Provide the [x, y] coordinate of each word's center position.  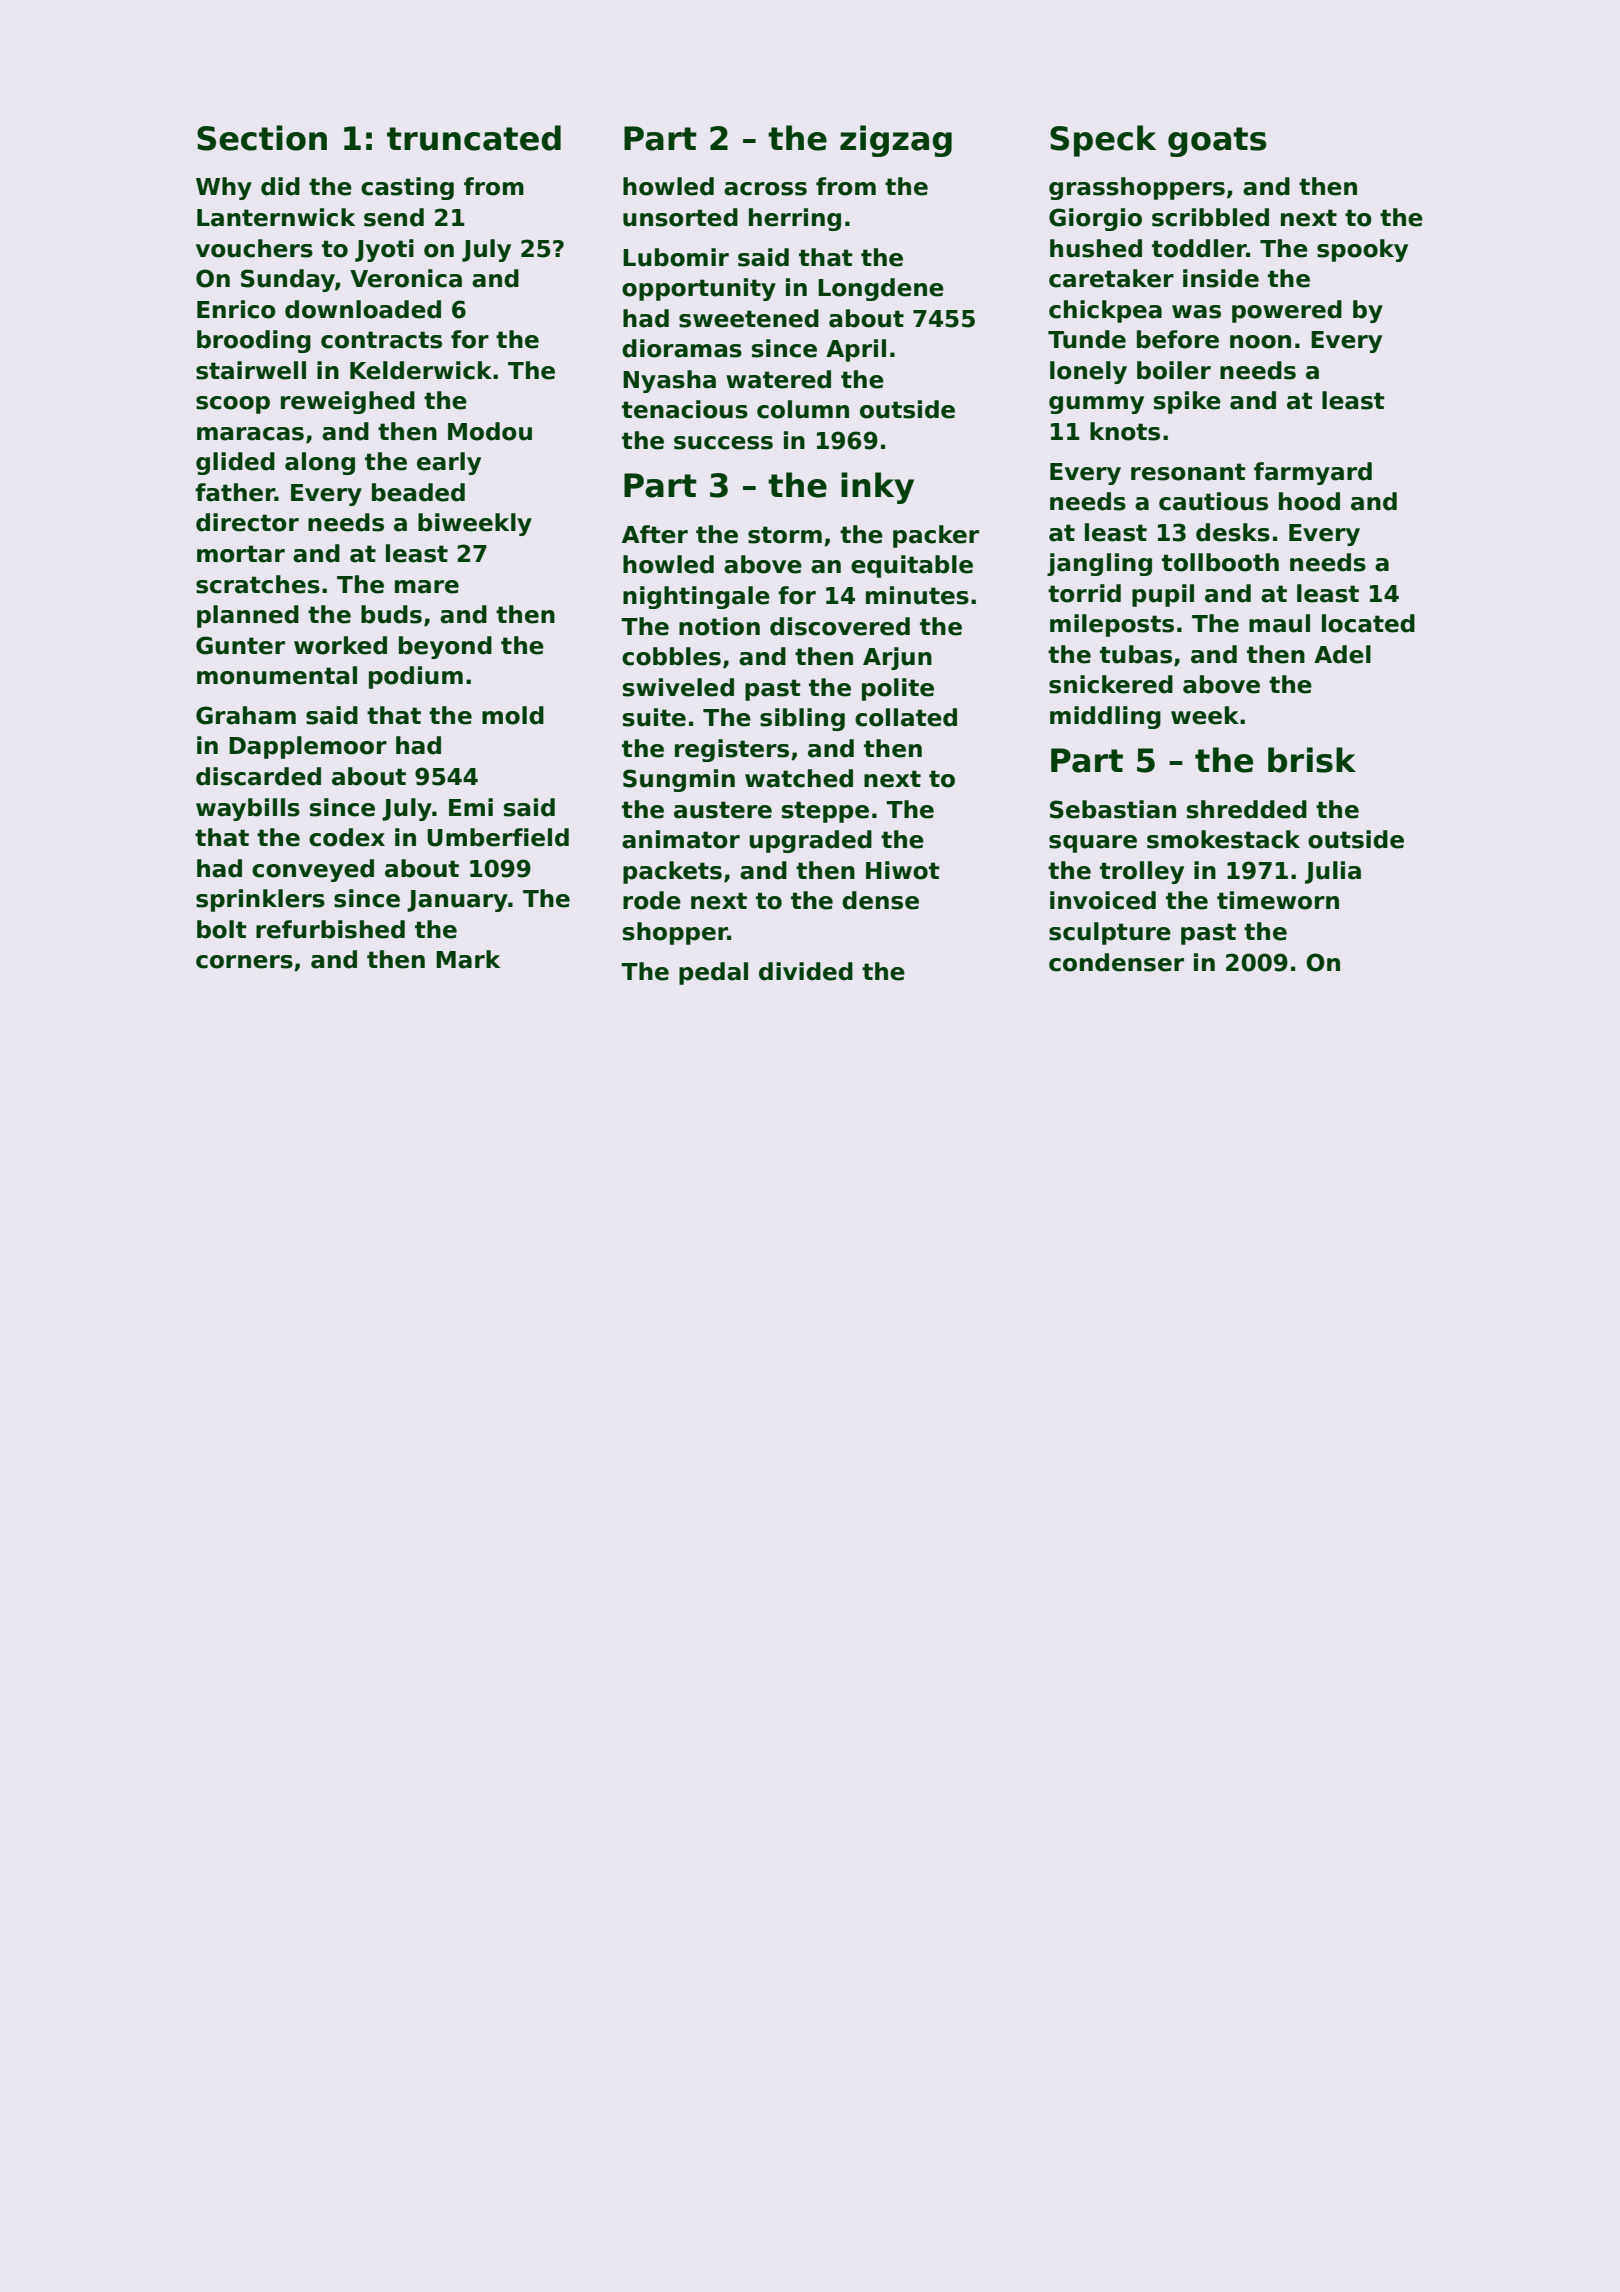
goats [1217, 142]
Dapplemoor [308, 747]
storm [785, 535]
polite [898, 689]
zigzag [896, 141]
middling [1105, 717]
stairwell [251, 370]
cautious [1213, 501]
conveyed [313, 870]
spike [1187, 402]
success [723, 443]
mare [427, 587]
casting [407, 188]
